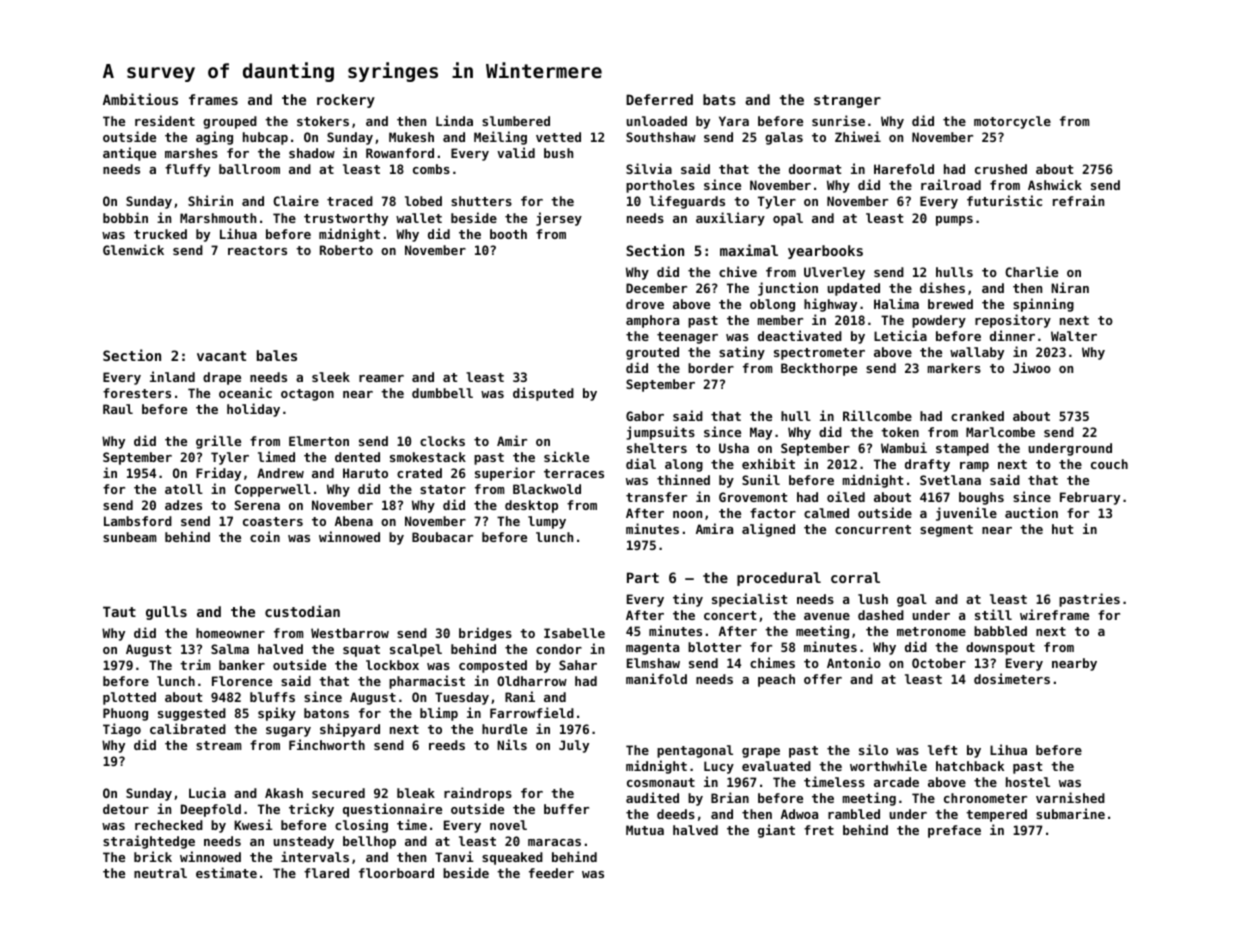 The height and width of the screenshot is (952, 1233). I want to click on lifeguards, so click(687, 202).
